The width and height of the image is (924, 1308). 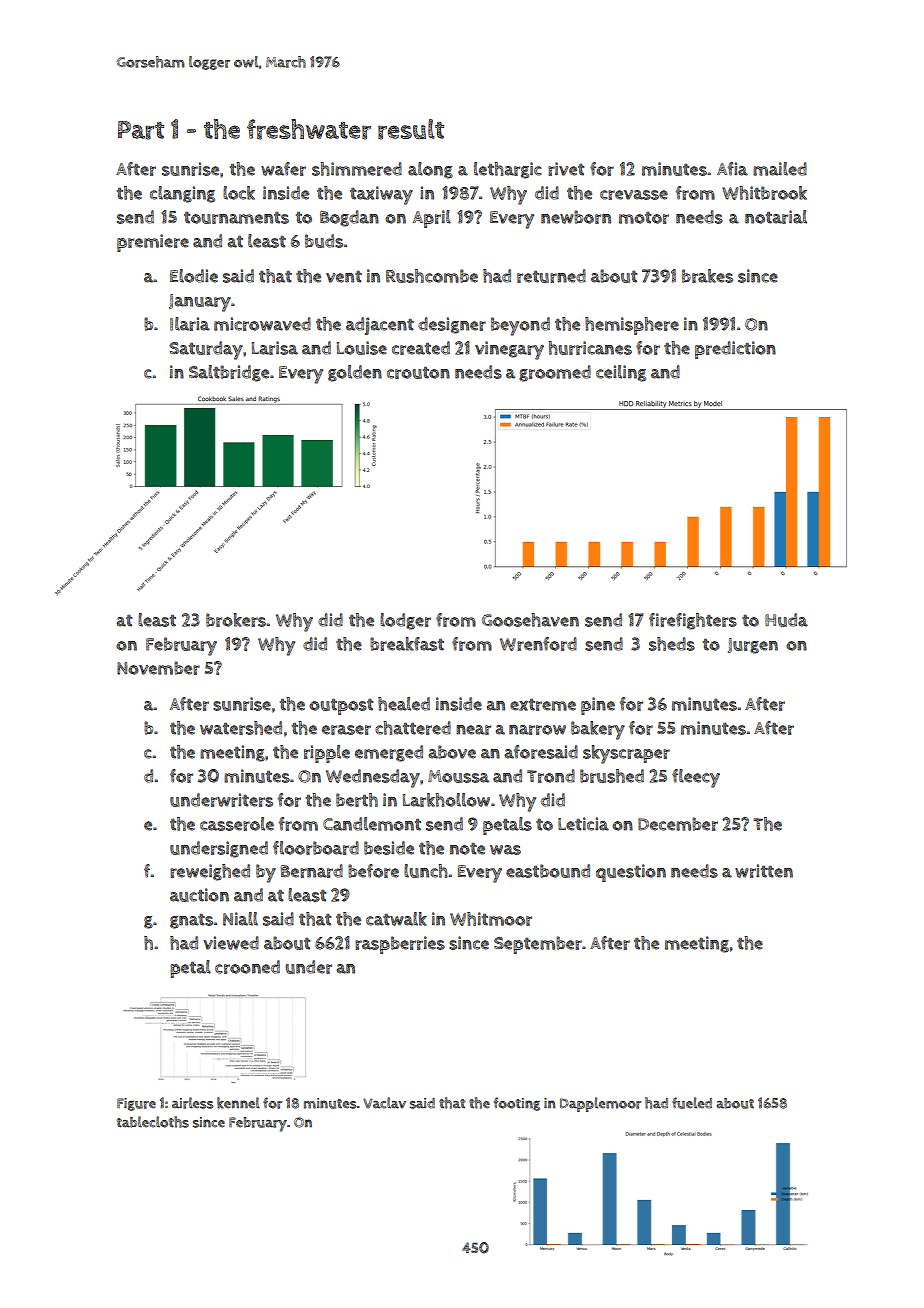 What do you see at coordinates (405, 621) in the image?
I see `lodger` at bounding box center [405, 621].
